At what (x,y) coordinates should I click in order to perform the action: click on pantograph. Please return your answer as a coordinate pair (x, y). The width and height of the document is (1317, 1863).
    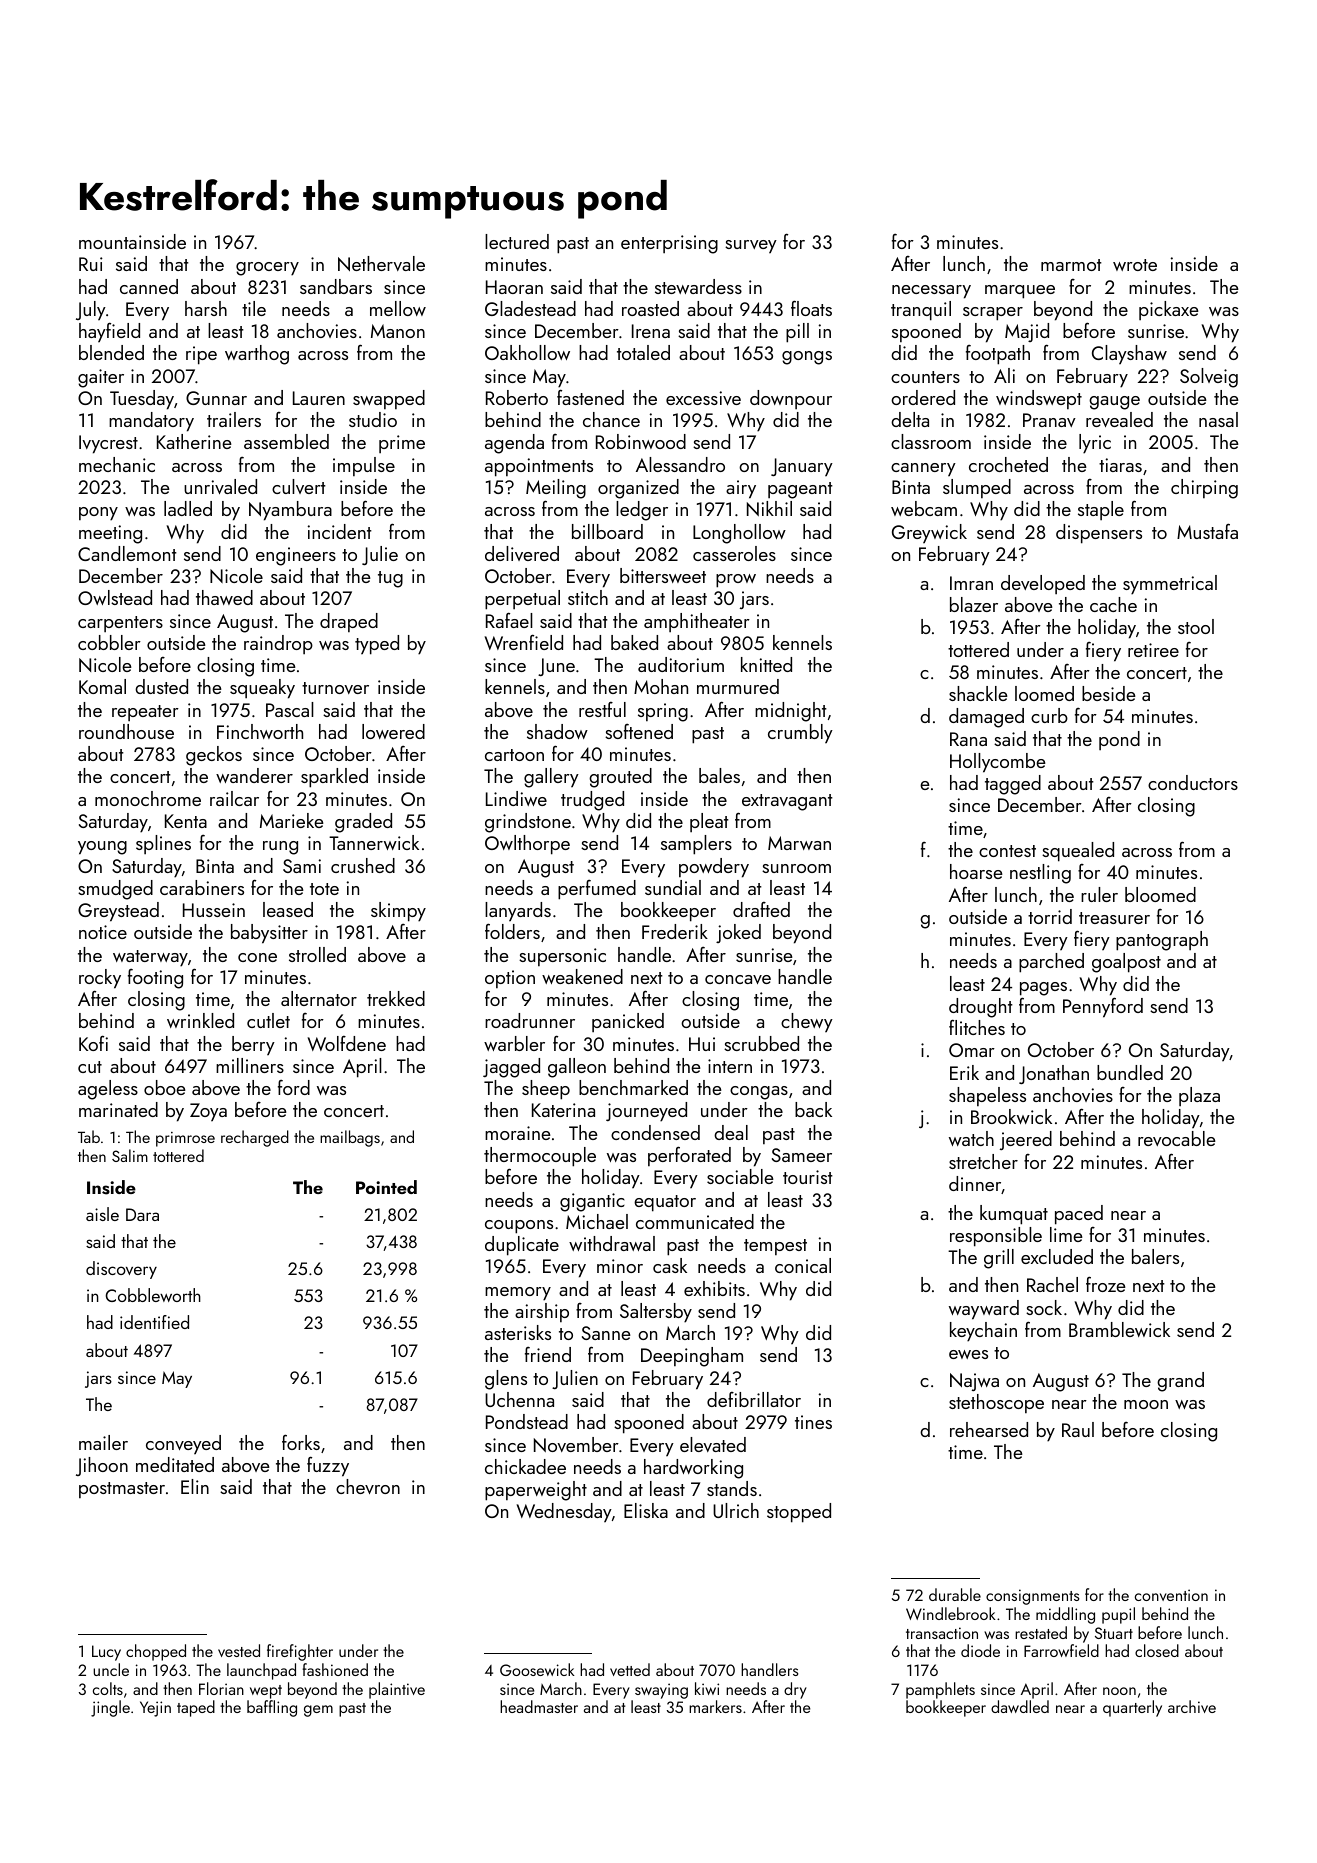
    Looking at the image, I should click on (1162, 941).
